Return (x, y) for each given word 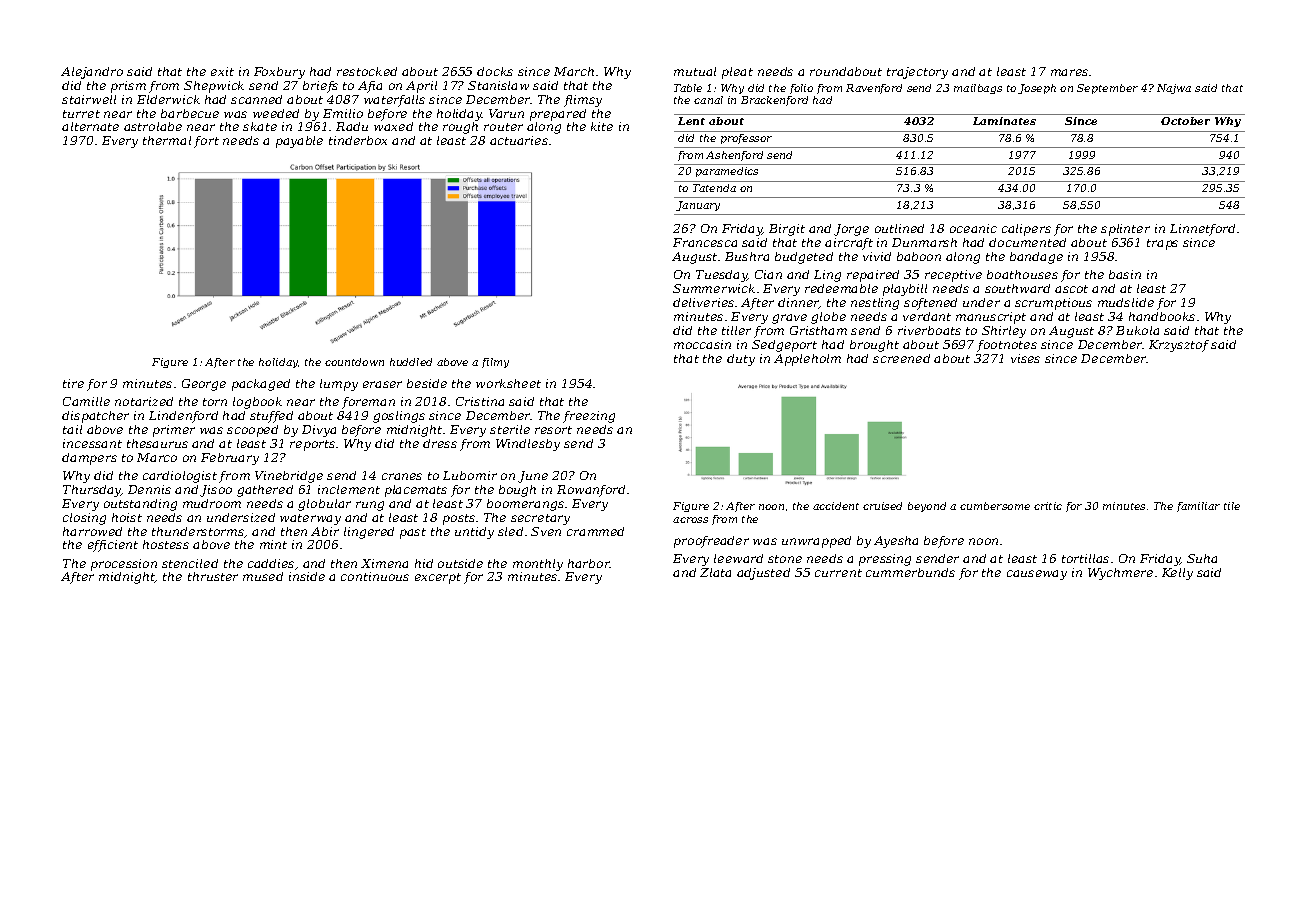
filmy (495, 363)
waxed (393, 126)
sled (510, 531)
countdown (354, 362)
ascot (1071, 289)
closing (84, 519)
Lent (691, 121)
